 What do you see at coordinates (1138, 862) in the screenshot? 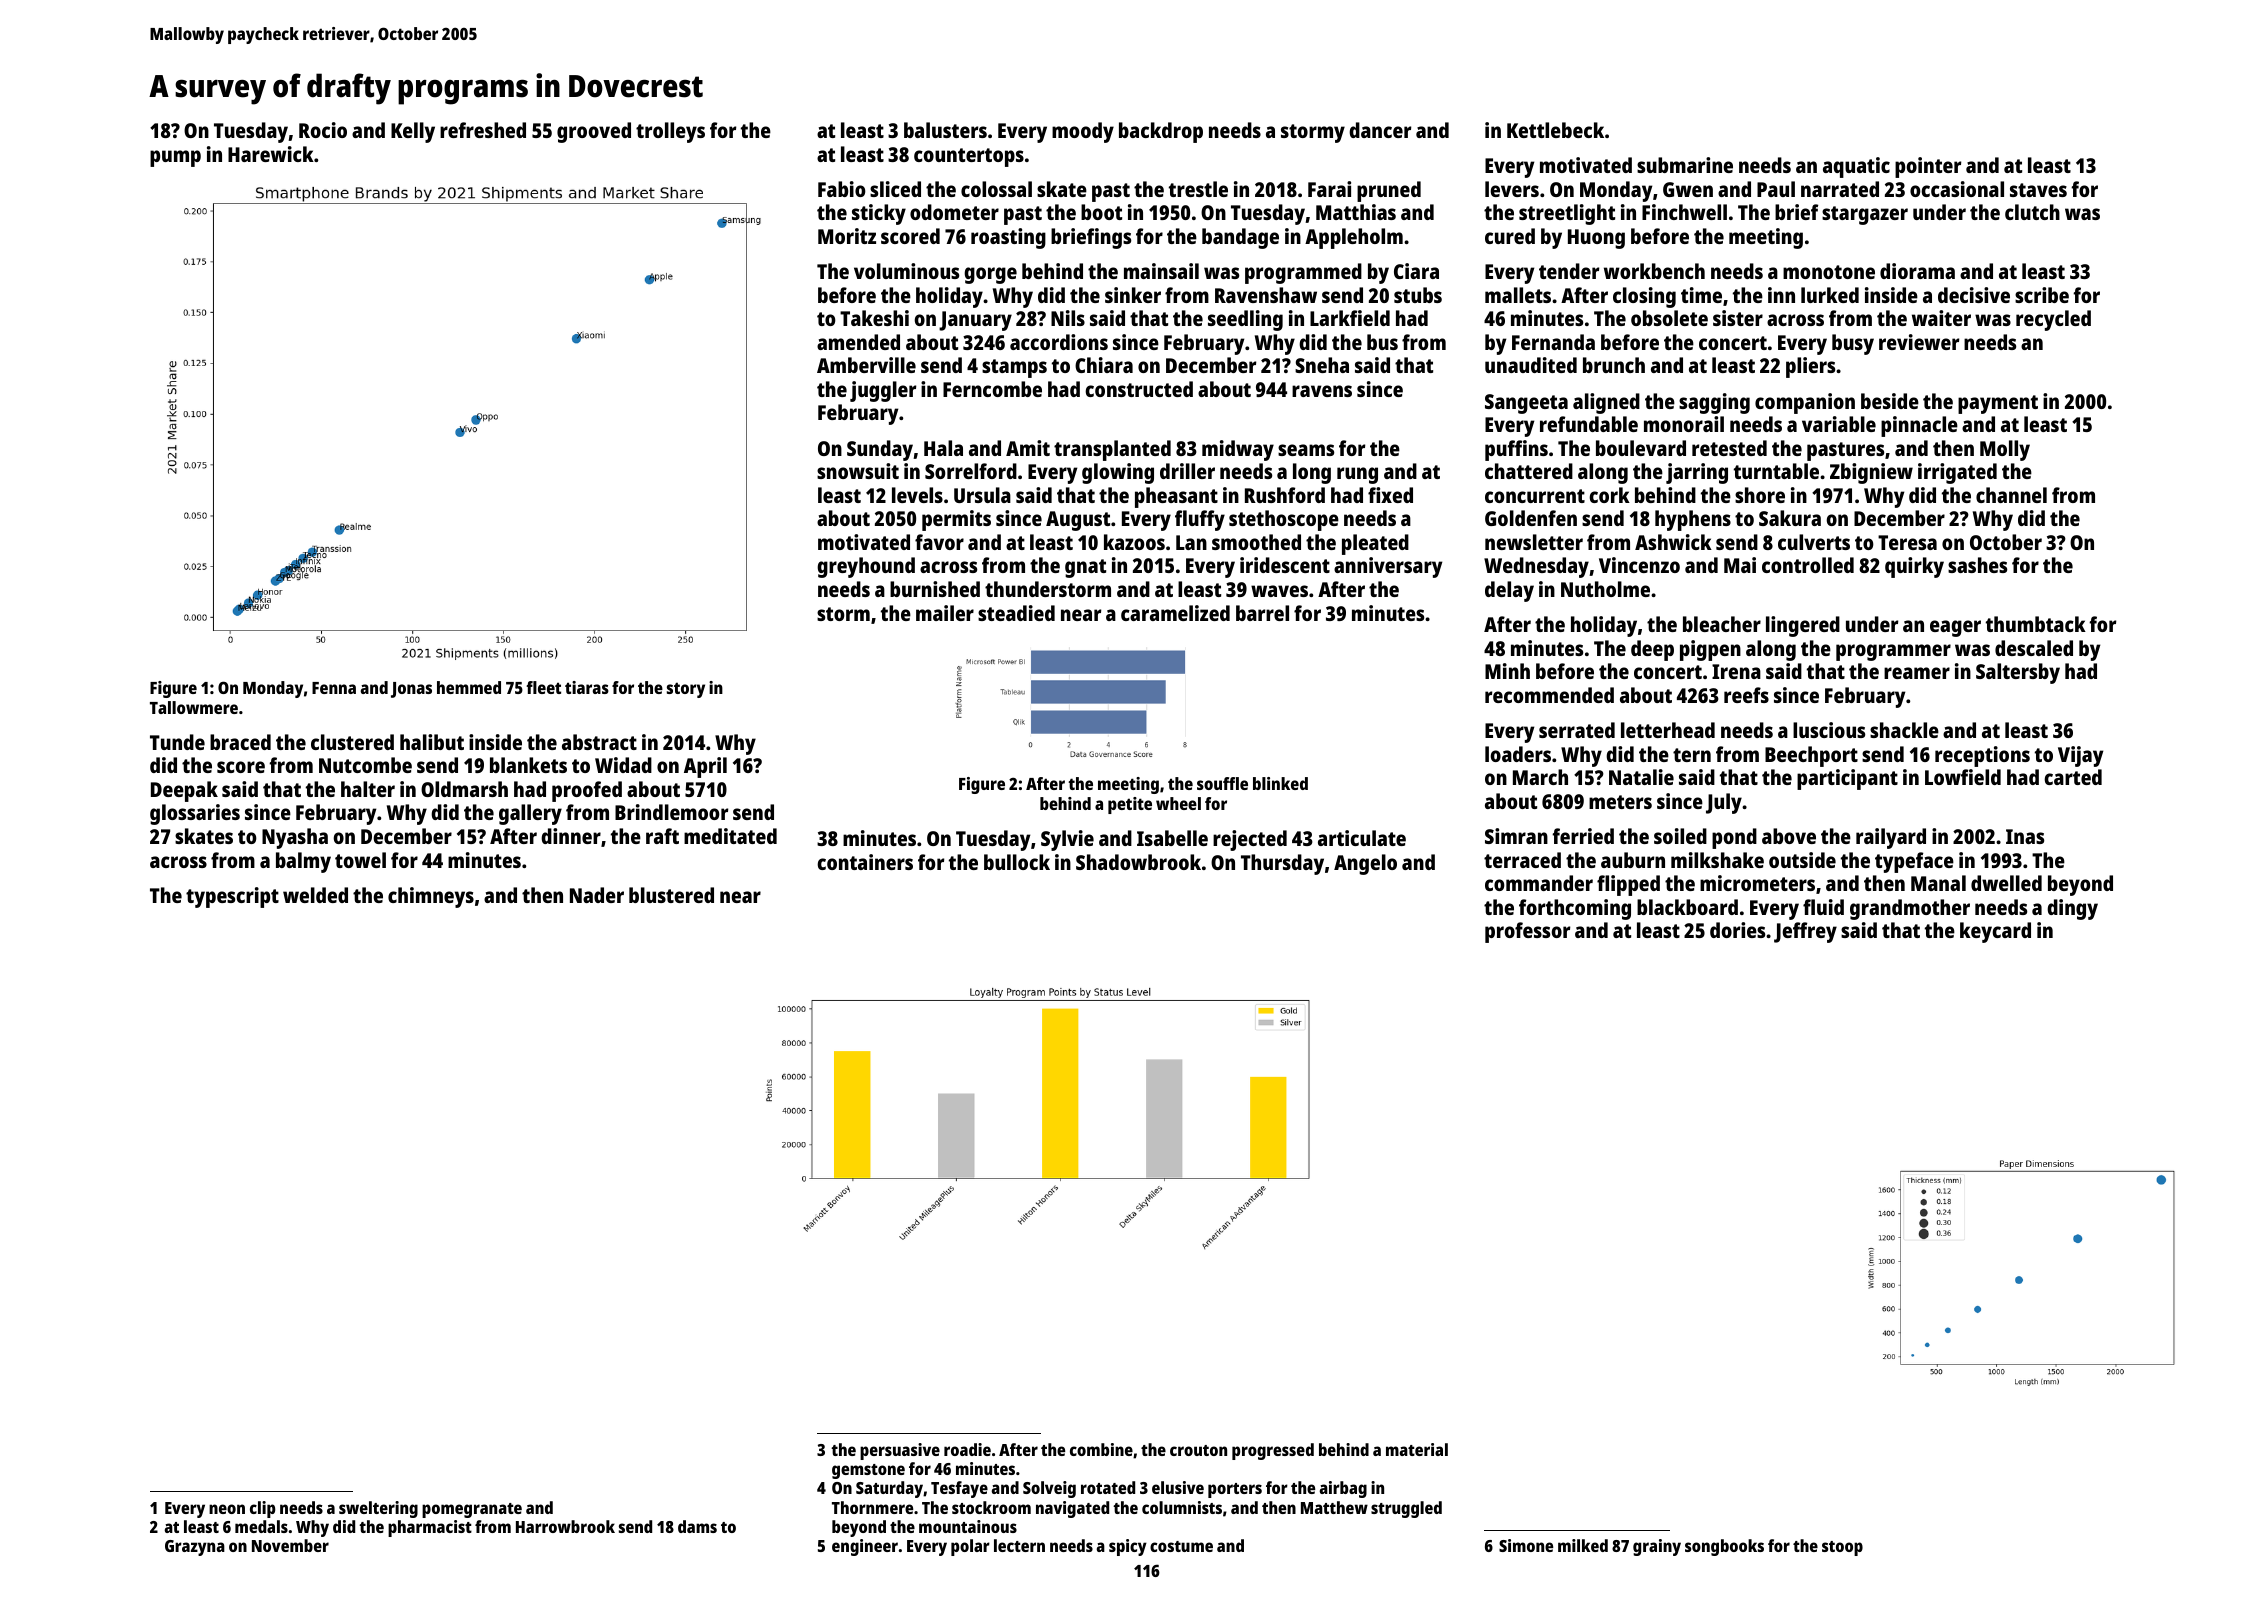
I see `Shadowbrook` at bounding box center [1138, 862].
